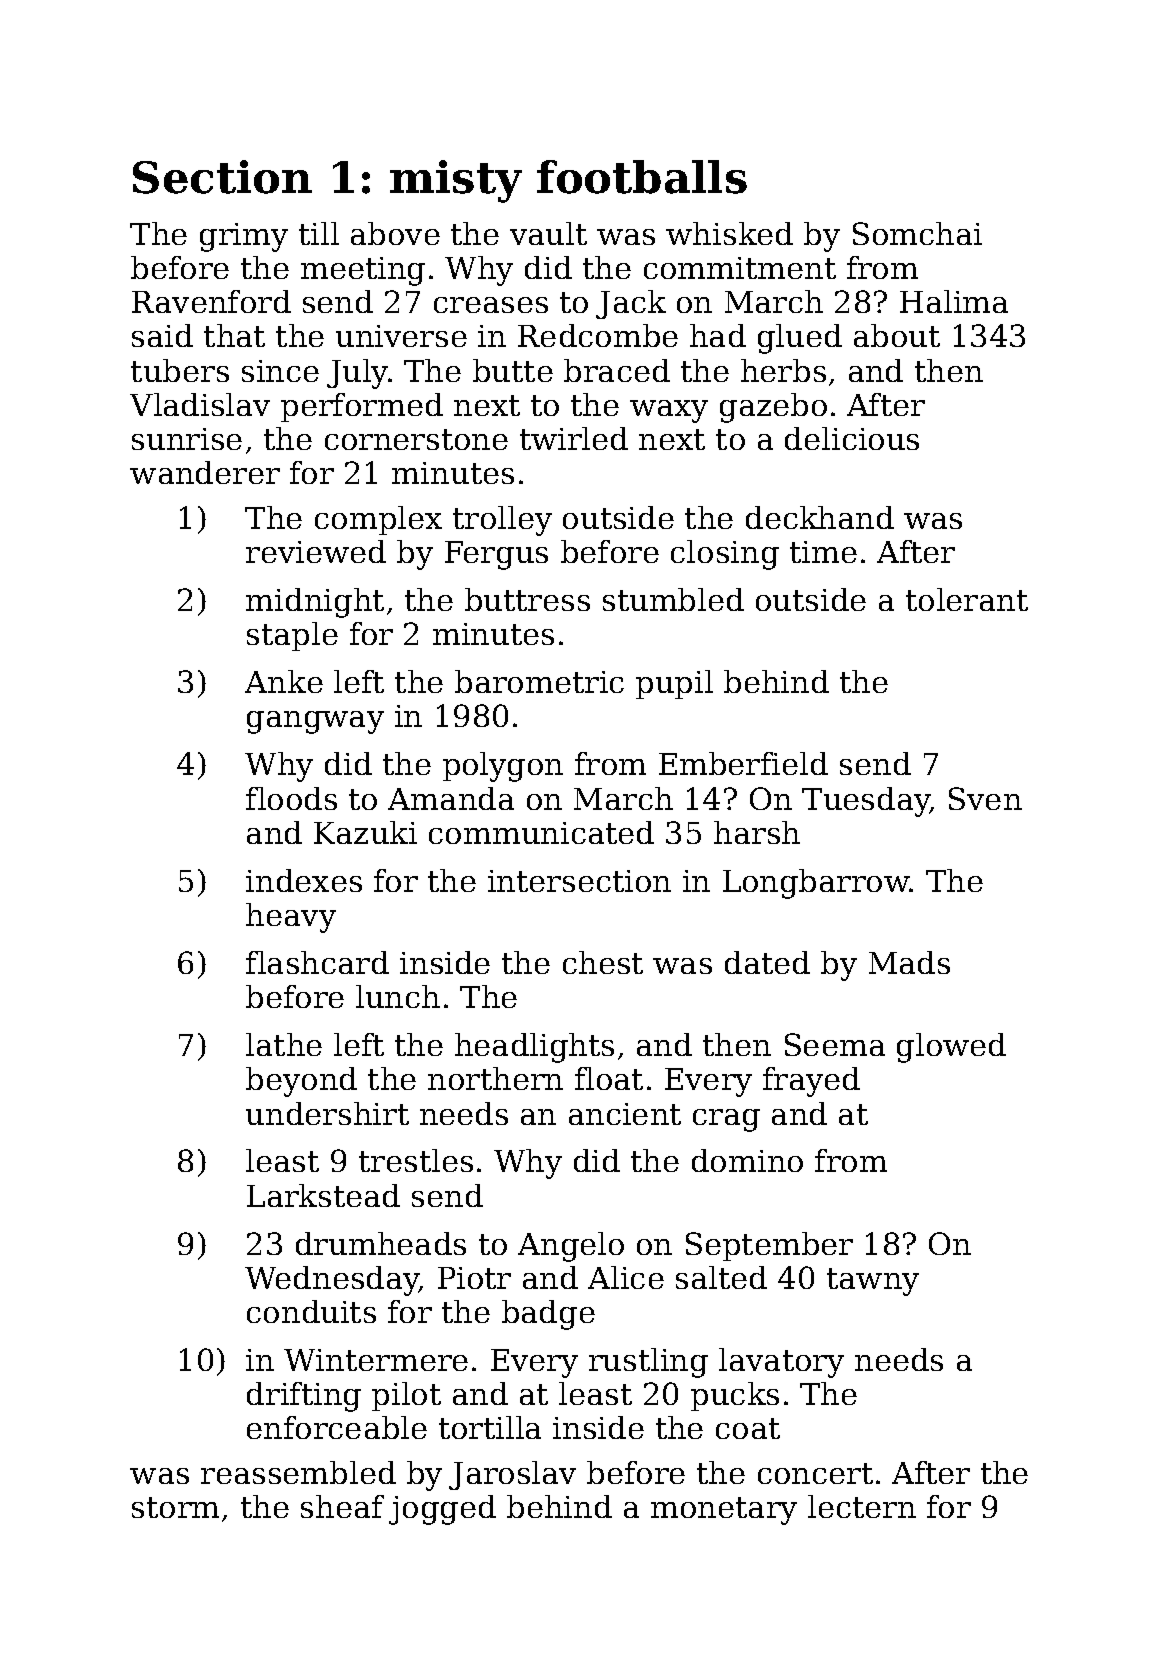 This screenshot has height=1654, width=1165. Describe the element at coordinates (917, 233) in the screenshot. I see `Somchai` at that location.
